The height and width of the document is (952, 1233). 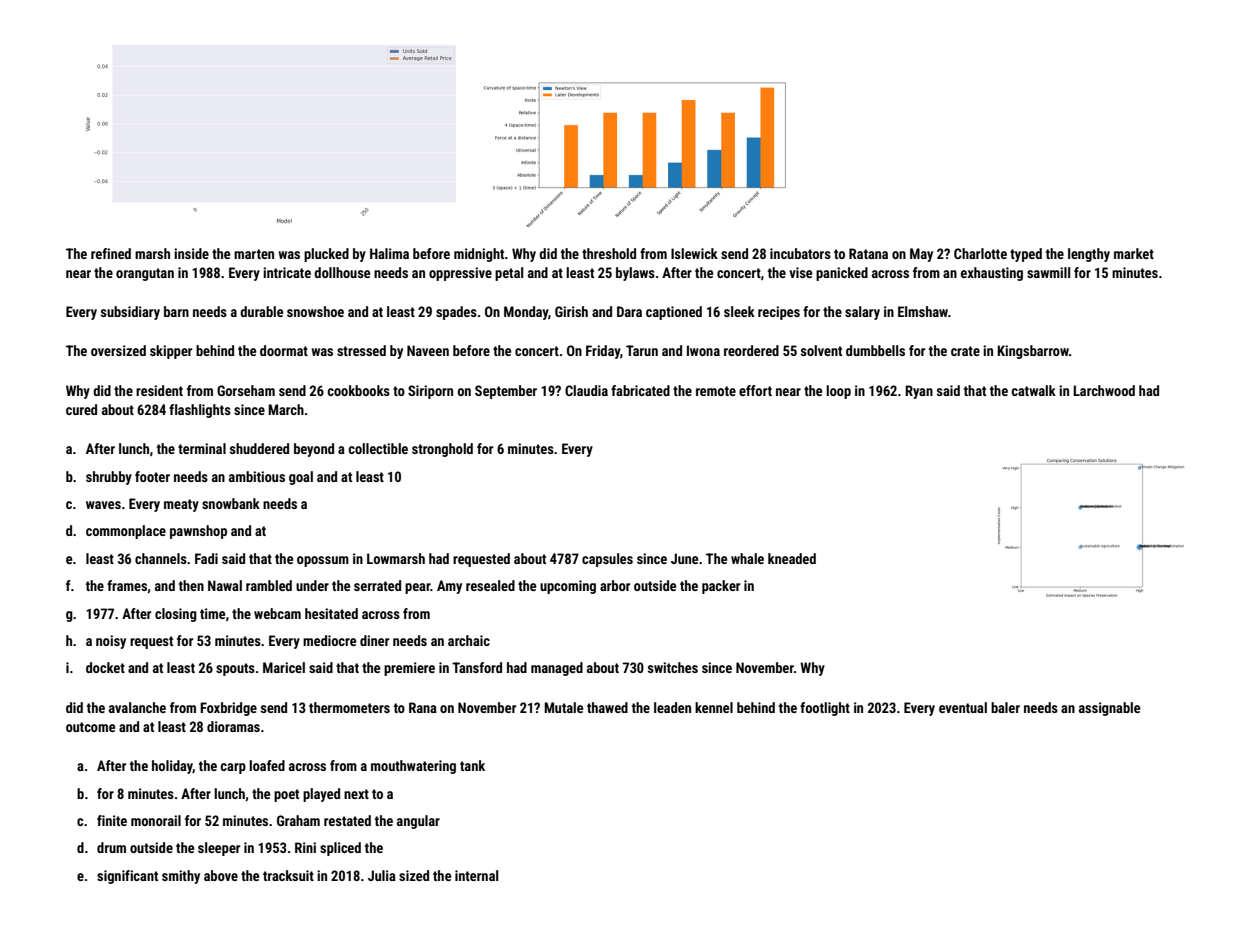 What do you see at coordinates (1104, 390) in the document?
I see `Larchwood` at bounding box center [1104, 390].
